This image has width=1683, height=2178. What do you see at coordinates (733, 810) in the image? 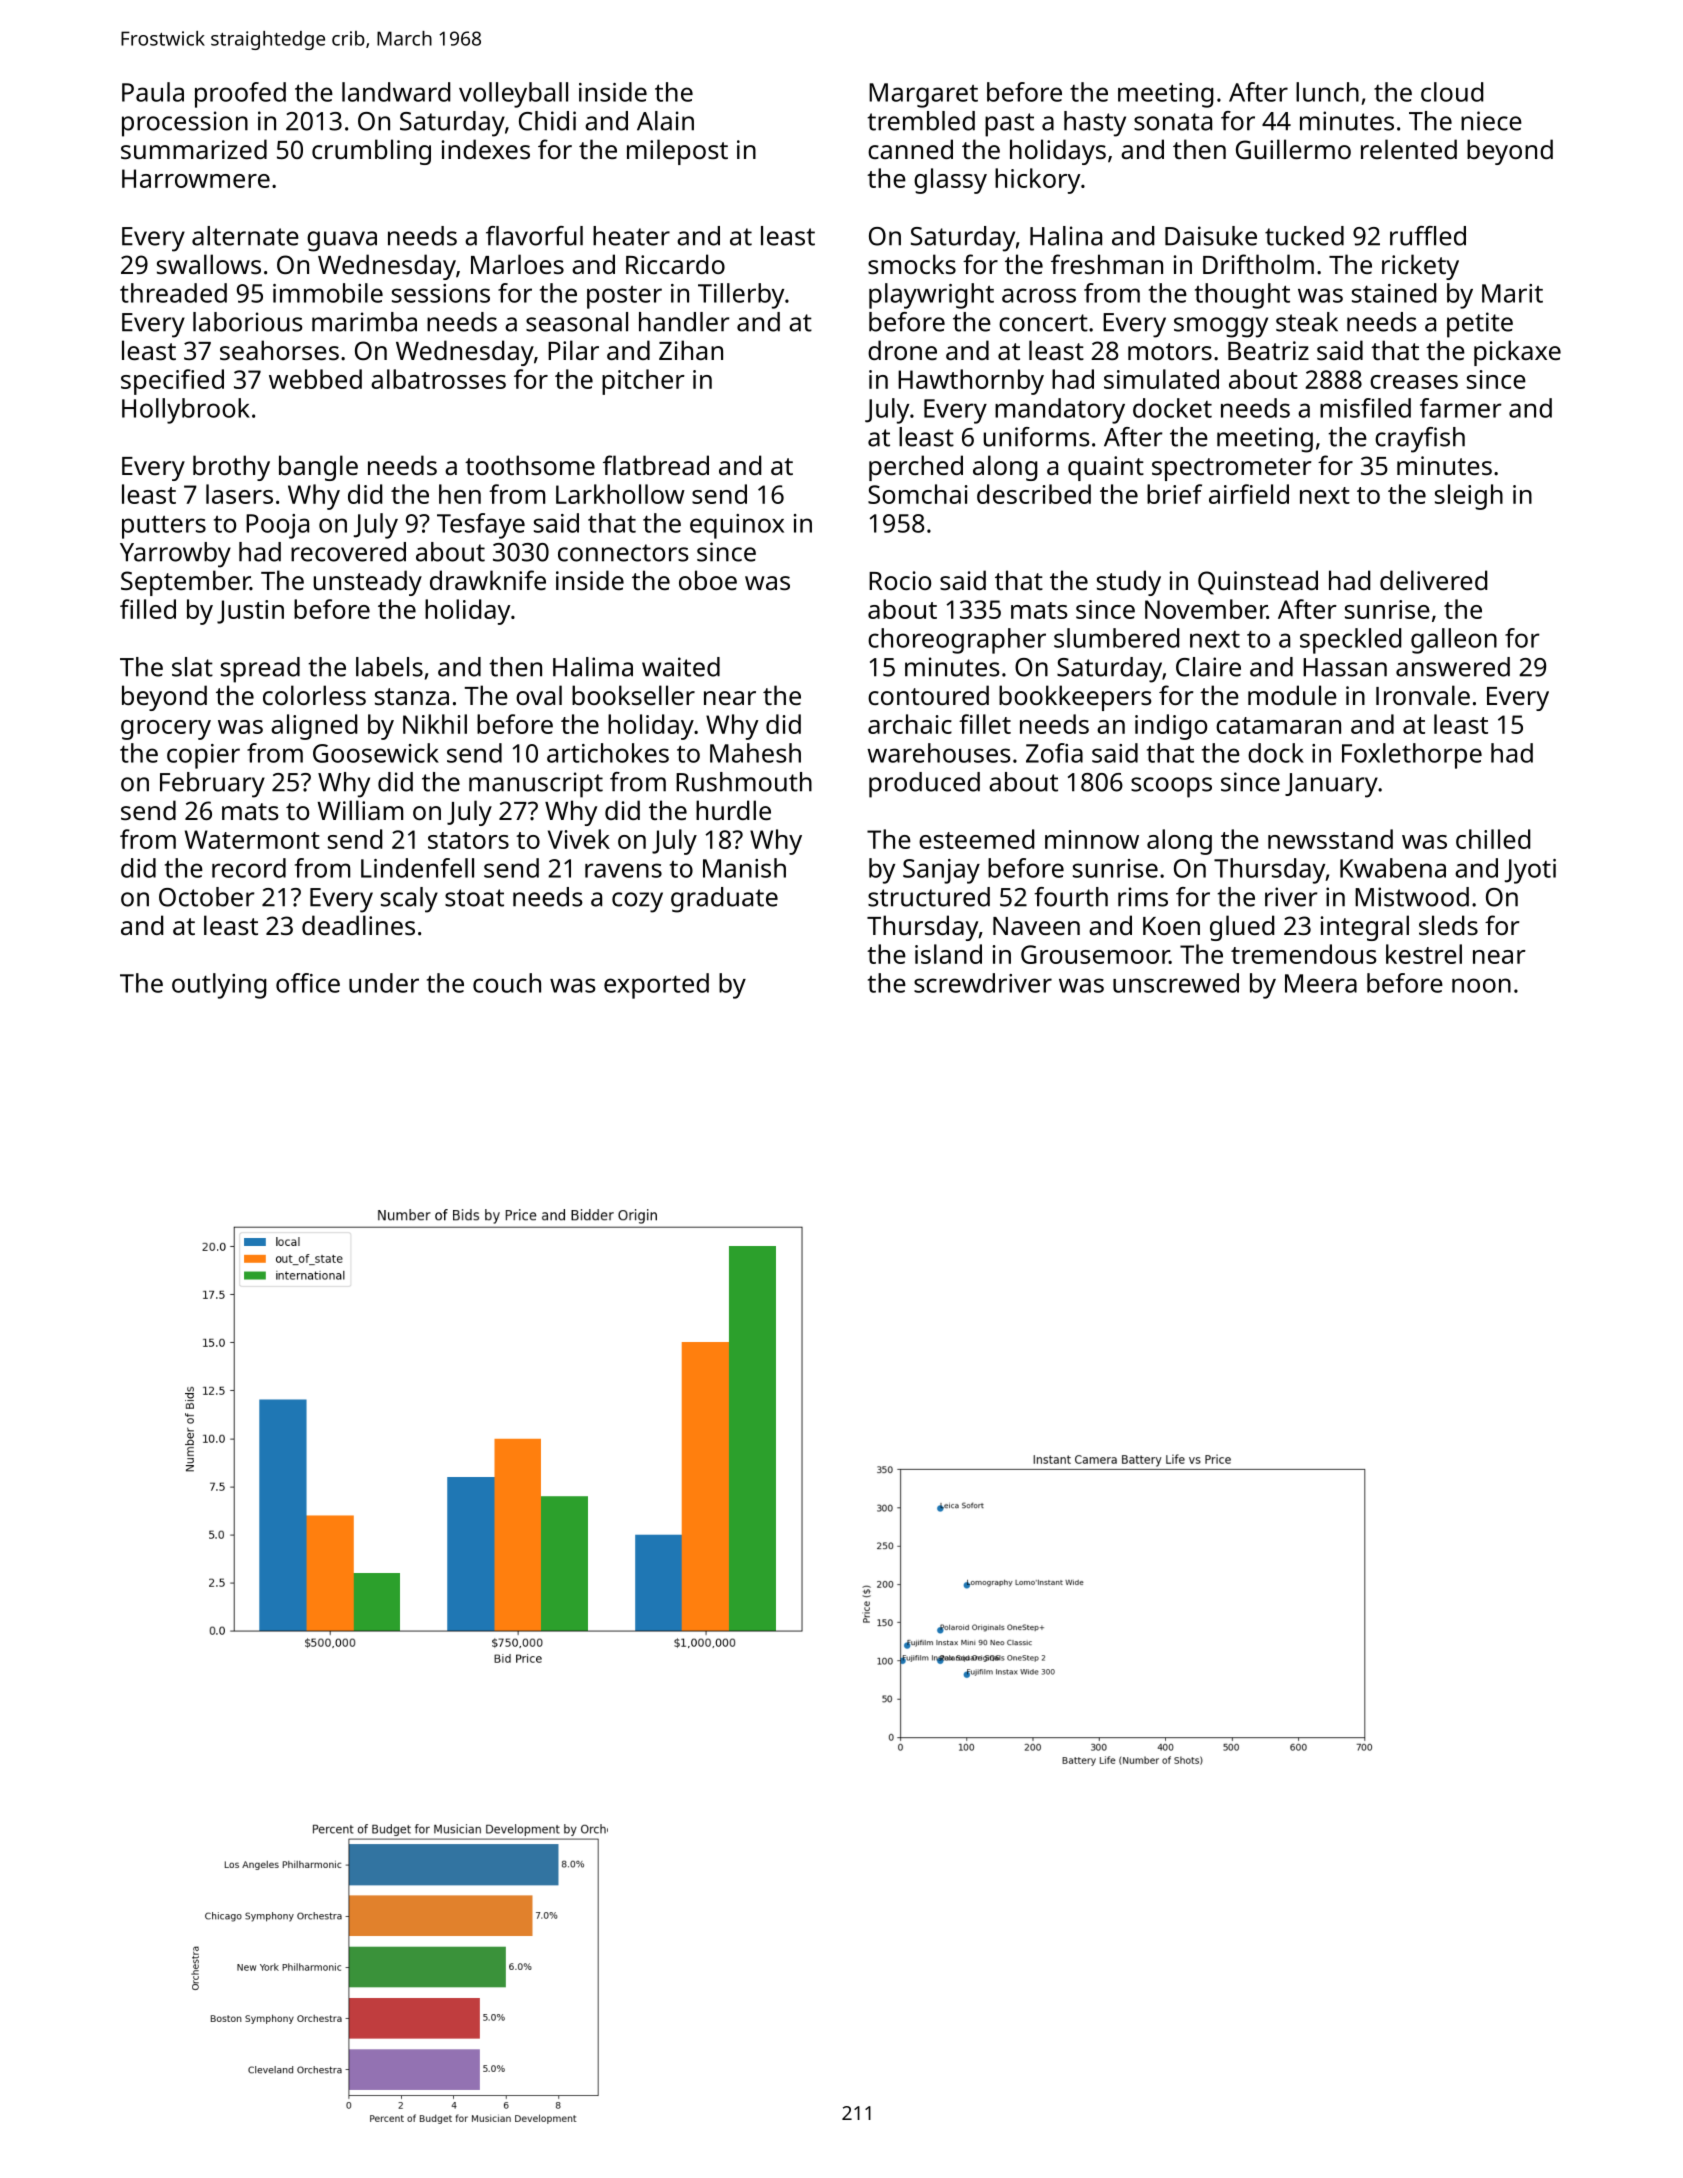
I see `hurdle` at bounding box center [733, 810].
